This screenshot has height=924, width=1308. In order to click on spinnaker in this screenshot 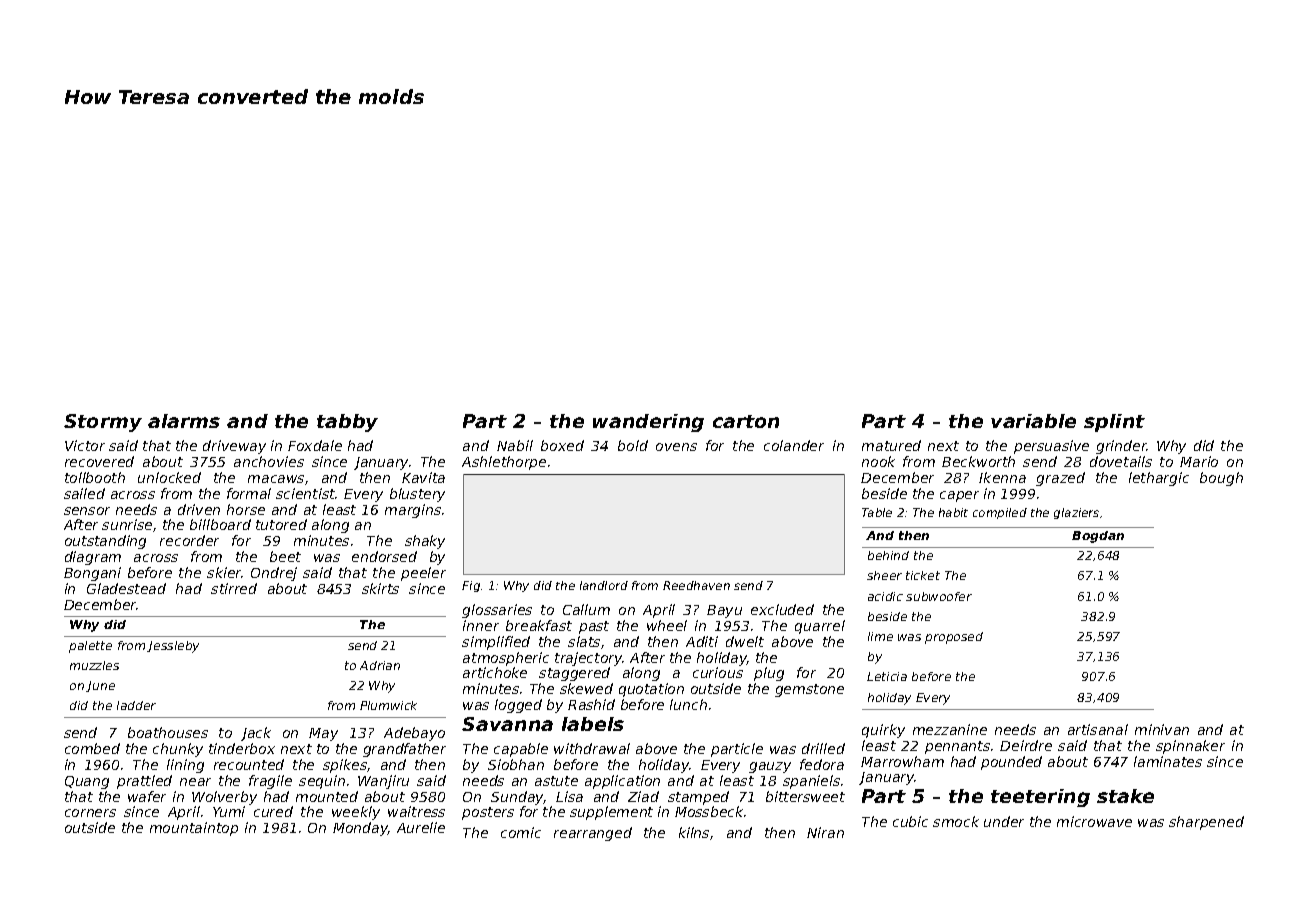, I will do `click(1190, 747)`.
